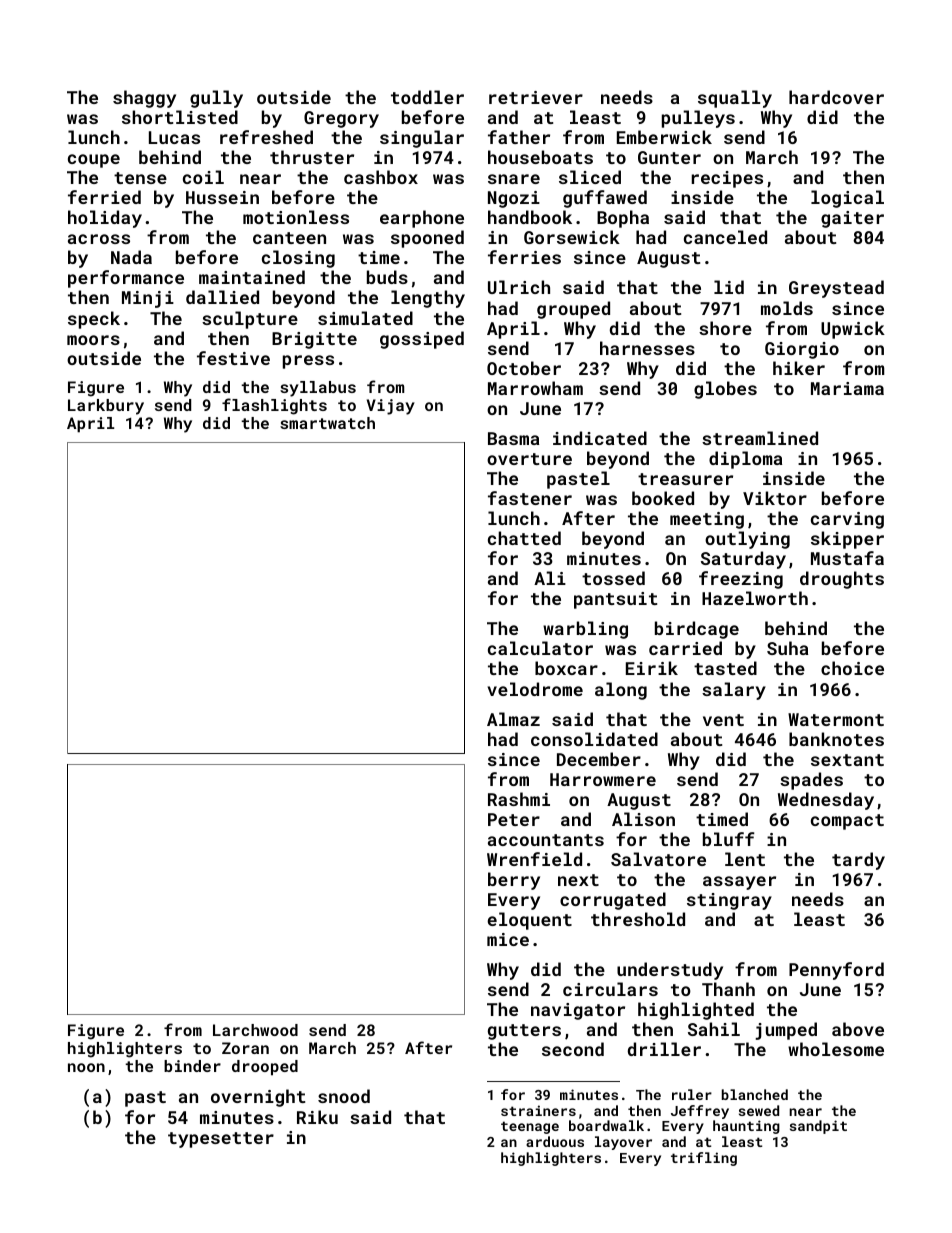 Image resolution: width=952 pixels, height=1233 pixels. What do you see at coordinates (536, 97) in the page?
I see `retriever` at bounding box center [536, 97].
